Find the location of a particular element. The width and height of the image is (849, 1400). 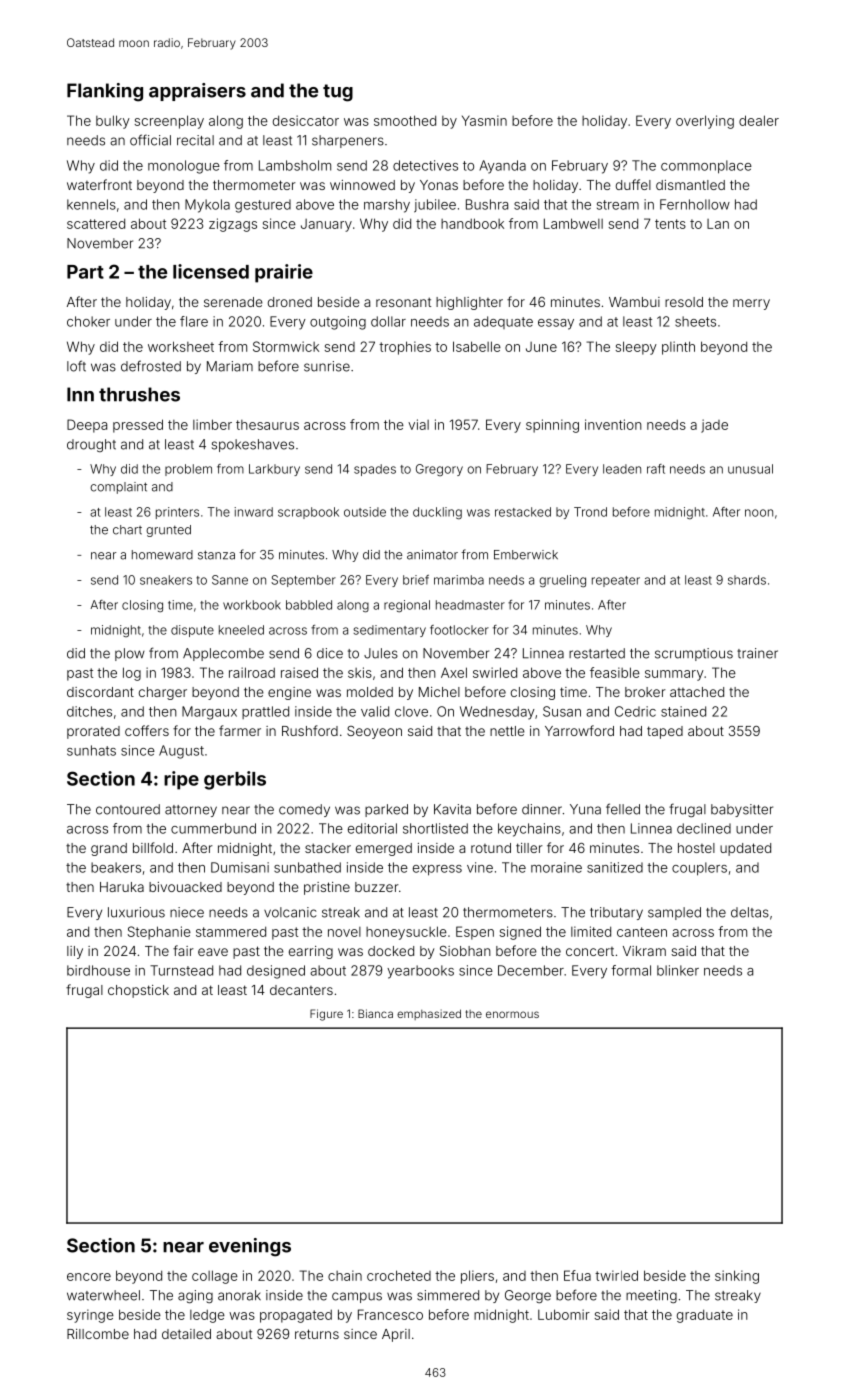

merry is located at coordinates (751, 304).
